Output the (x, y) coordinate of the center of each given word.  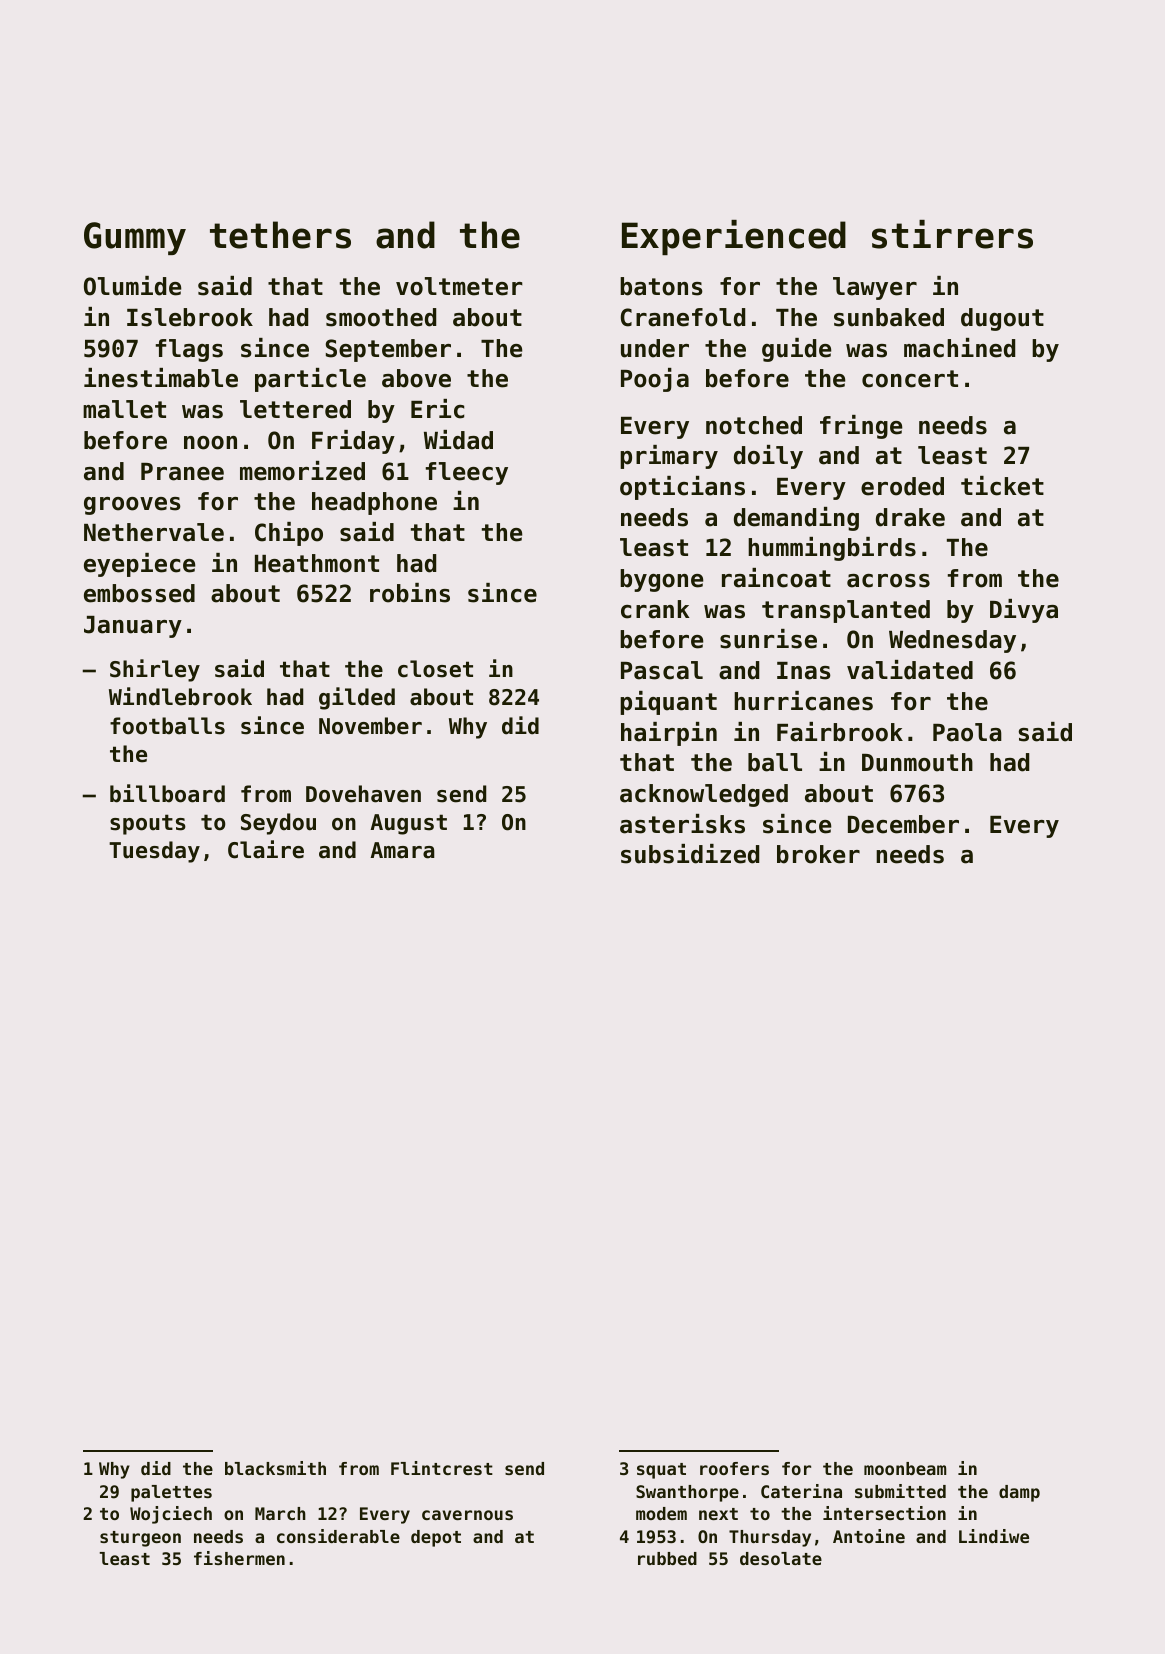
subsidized (690, 854)
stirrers (952, 234)
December (903, 824)
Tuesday (154, 852)
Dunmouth (917, 762)
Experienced (734, 237)
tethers (280, 235)
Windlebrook (180, 696)
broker (818, 854)
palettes (171, 1493)
